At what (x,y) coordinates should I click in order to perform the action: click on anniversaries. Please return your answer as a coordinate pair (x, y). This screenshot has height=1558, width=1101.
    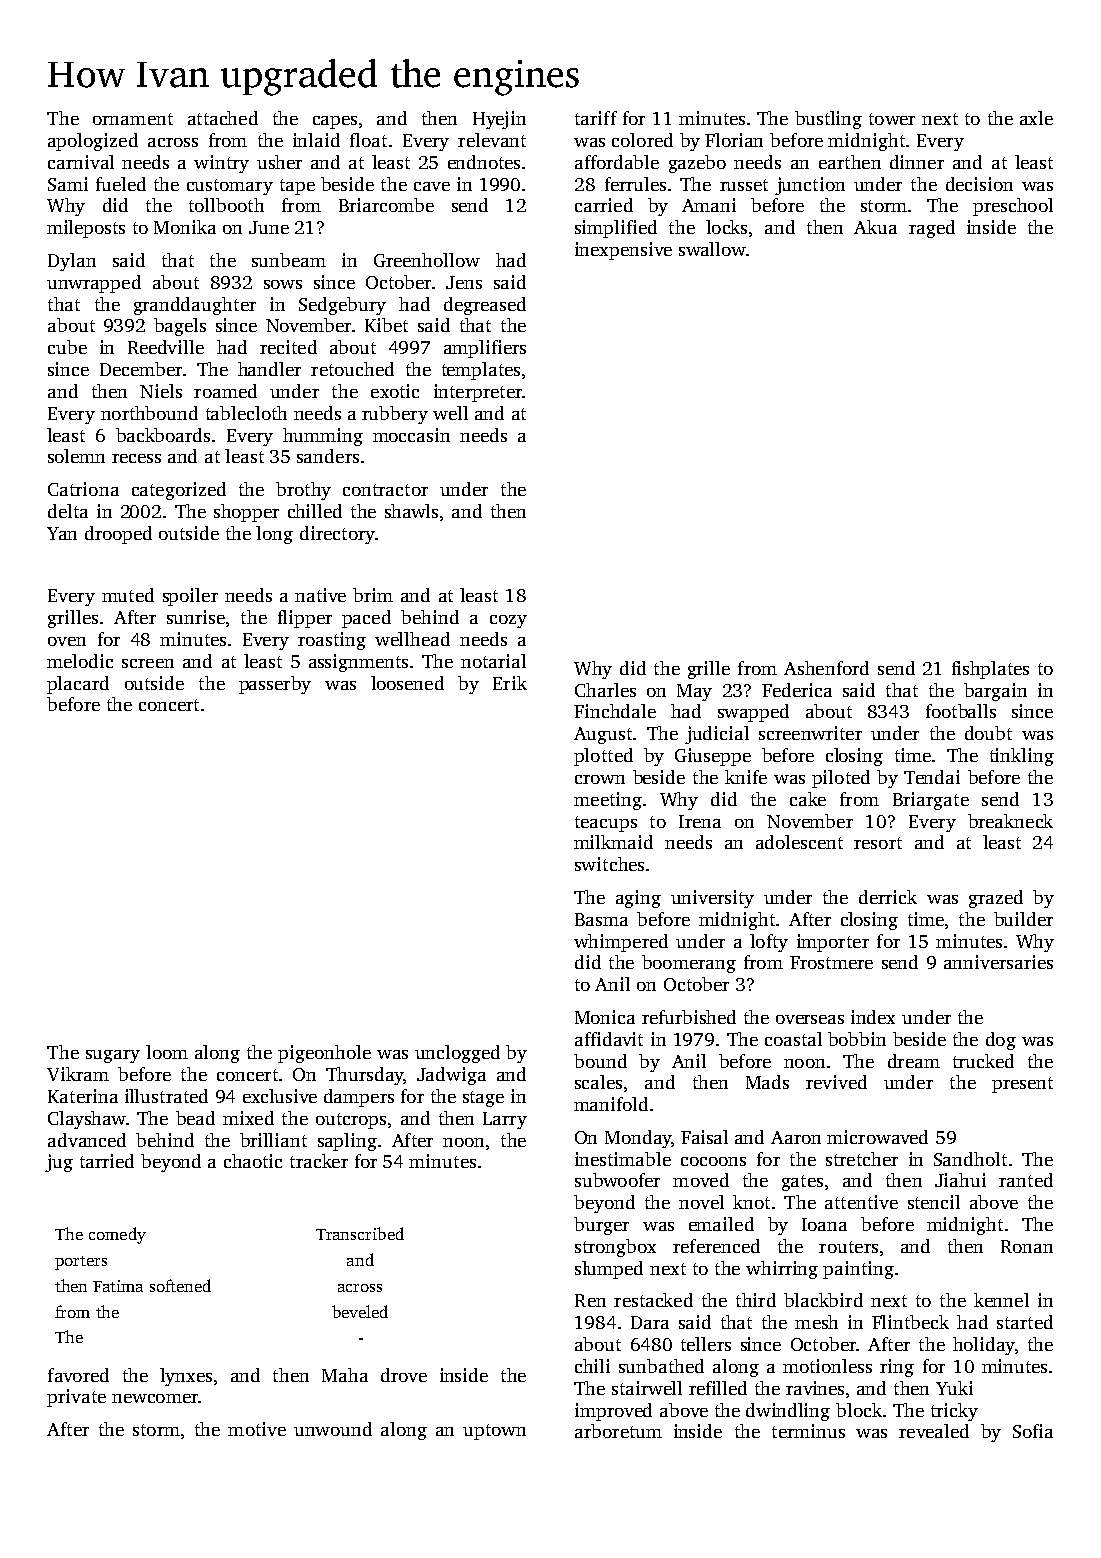
    Looking at the image, I should click on (998, 962).
